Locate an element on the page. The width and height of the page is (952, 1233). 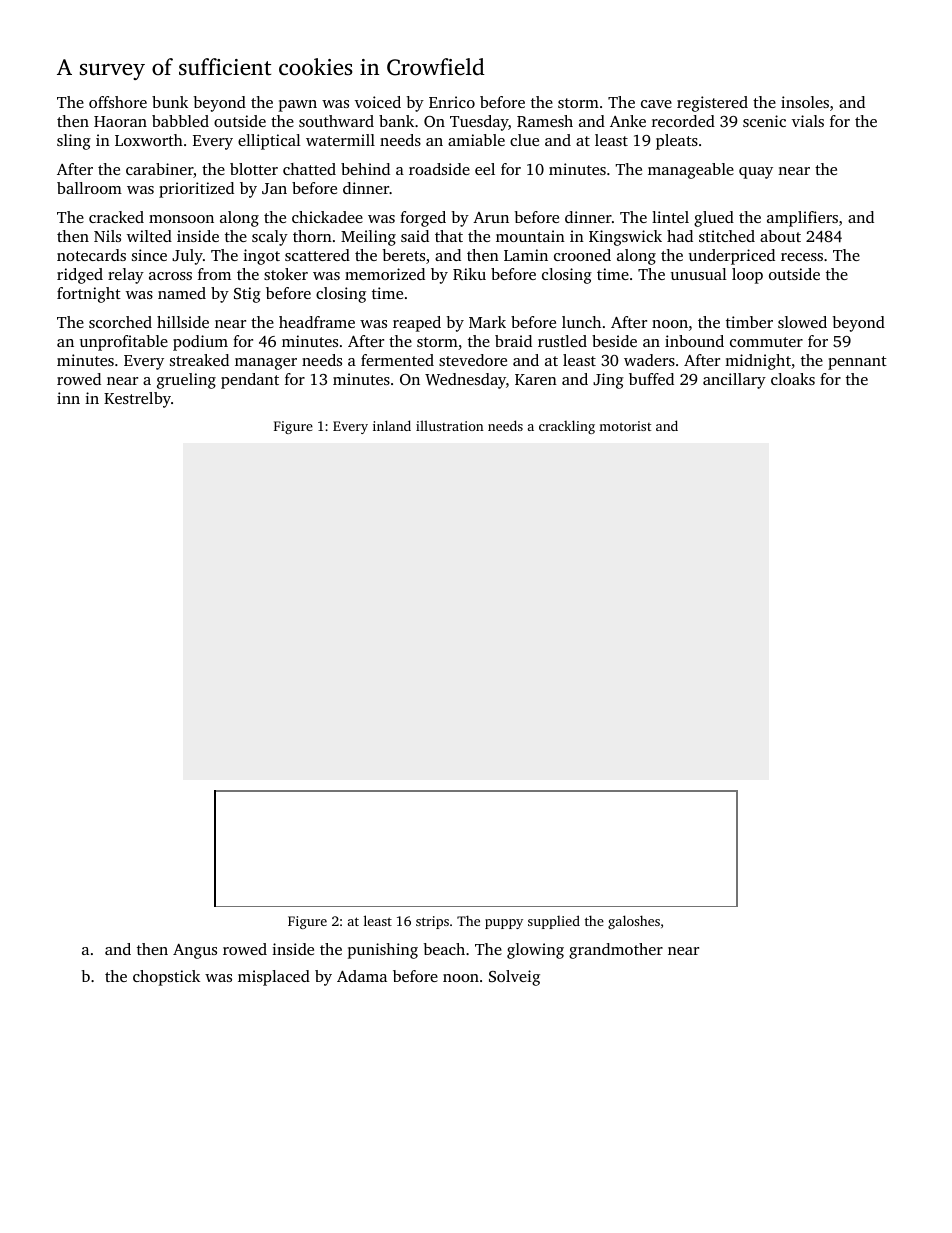
Kestrelby is located at coordinates (137, 400).
